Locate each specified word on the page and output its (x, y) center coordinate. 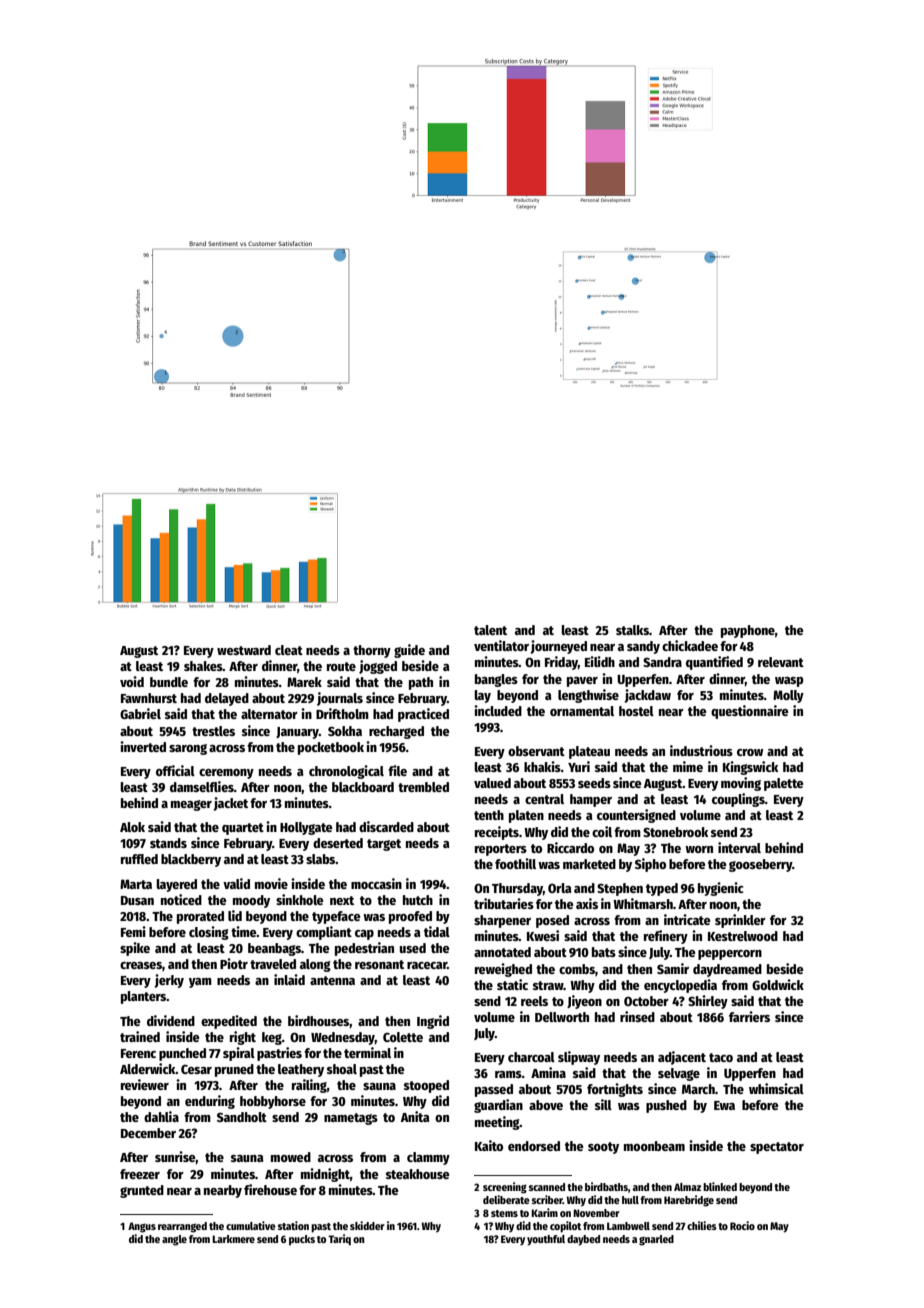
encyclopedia (680, 986)
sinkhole (300, 899)
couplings (738, 800)
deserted (338, 843)
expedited (229, 1022)
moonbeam (654, 1146)
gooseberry (760, 865)
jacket (230, 804)
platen (526, 816)
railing (309, 1086)
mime (688, 766)
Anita (415, 1116)
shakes (203, 666)
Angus (142, 1227)
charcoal (531, 1057)
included (498, 710)
